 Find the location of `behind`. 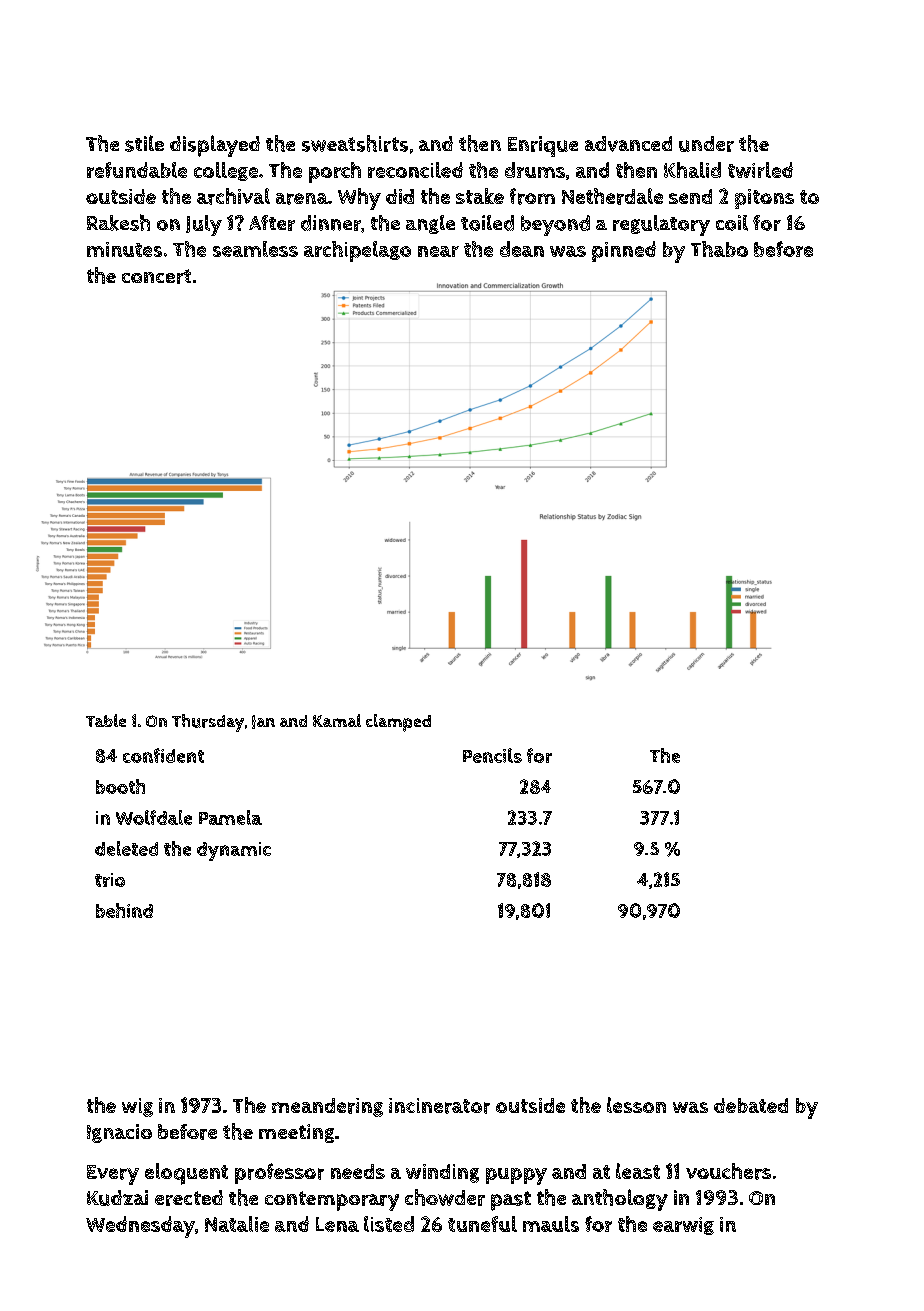

behind is located at coordinates (124, 910).
